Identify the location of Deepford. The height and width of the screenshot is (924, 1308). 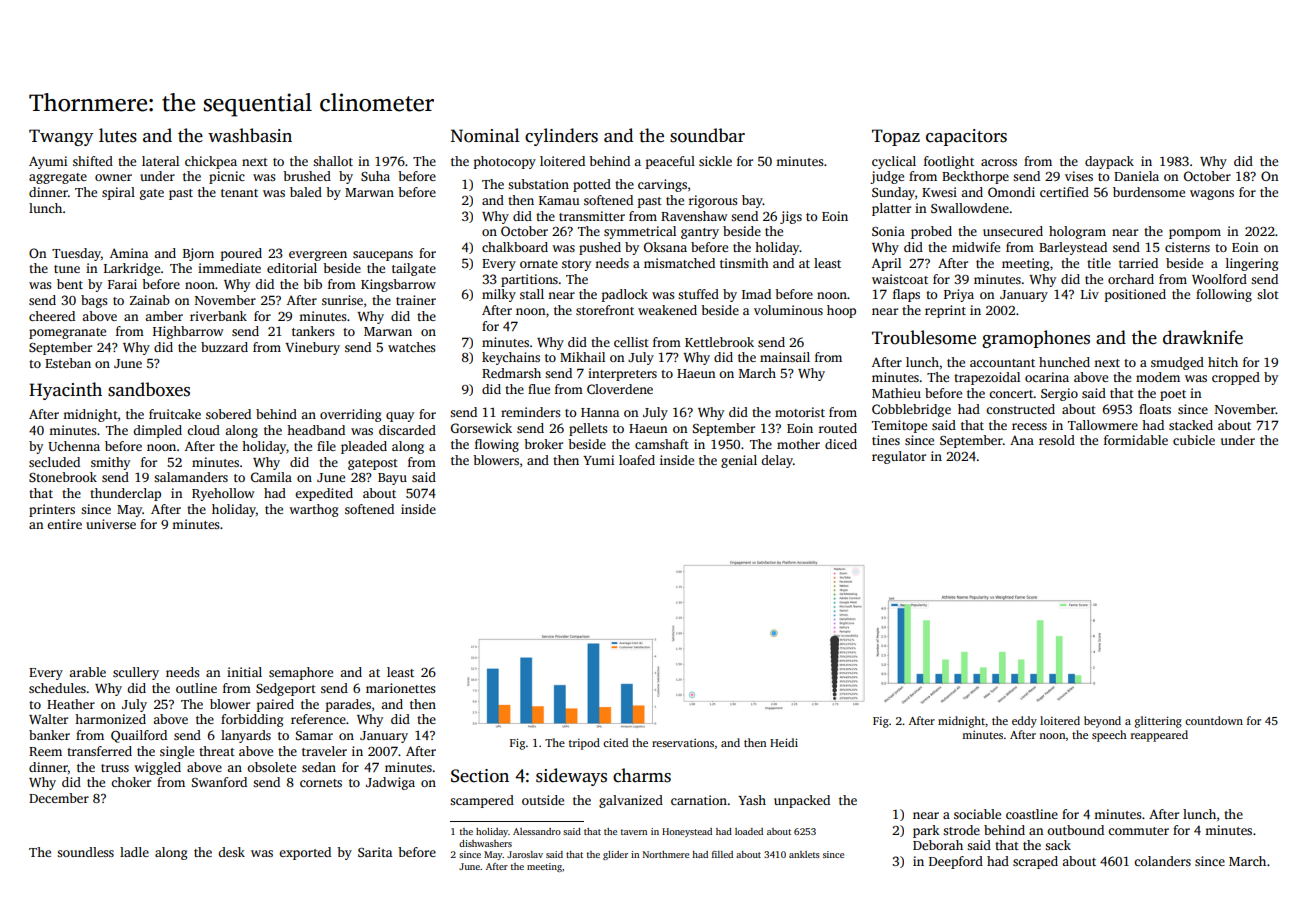
(956, 862).
